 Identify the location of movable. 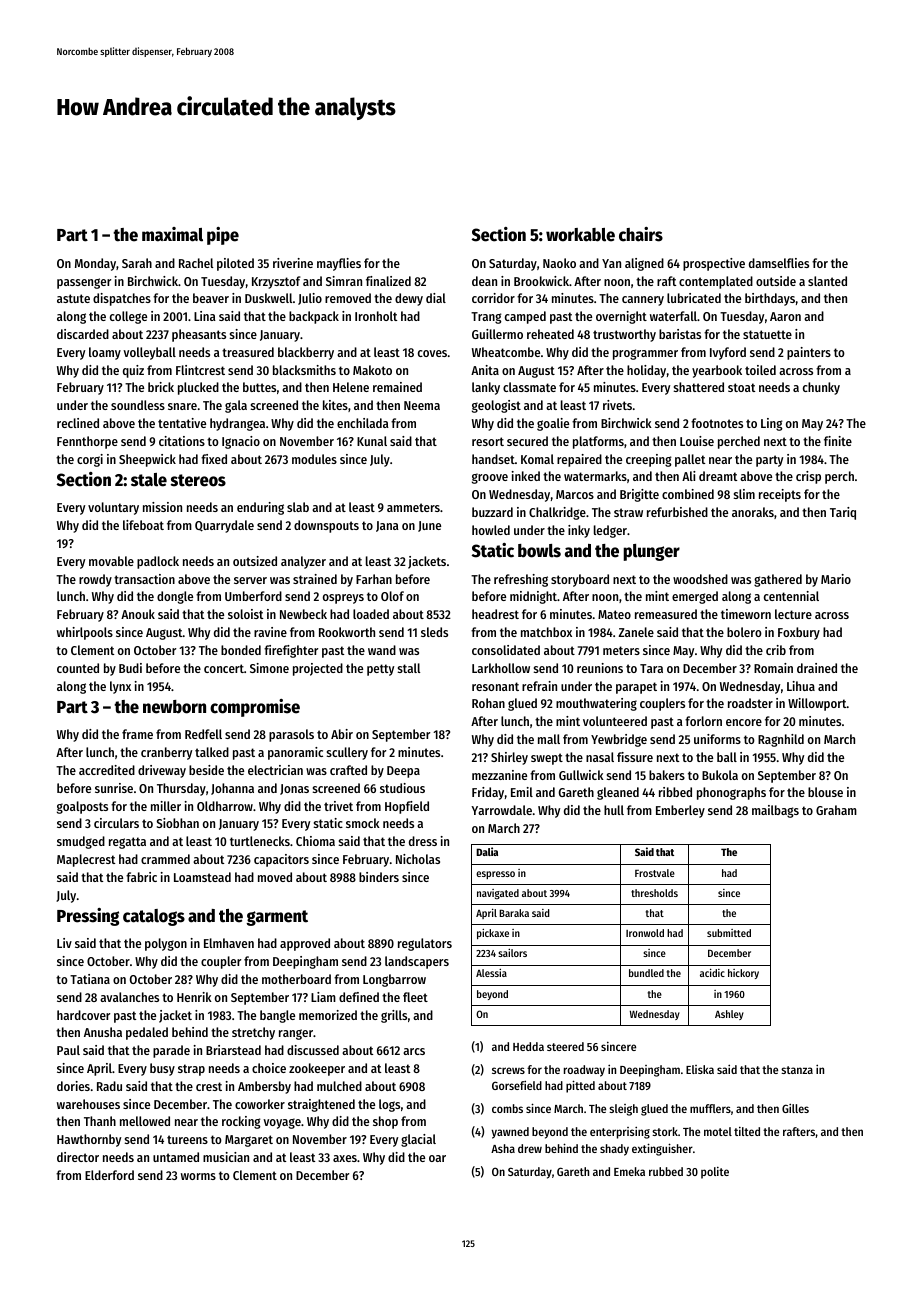
(111, 561).
